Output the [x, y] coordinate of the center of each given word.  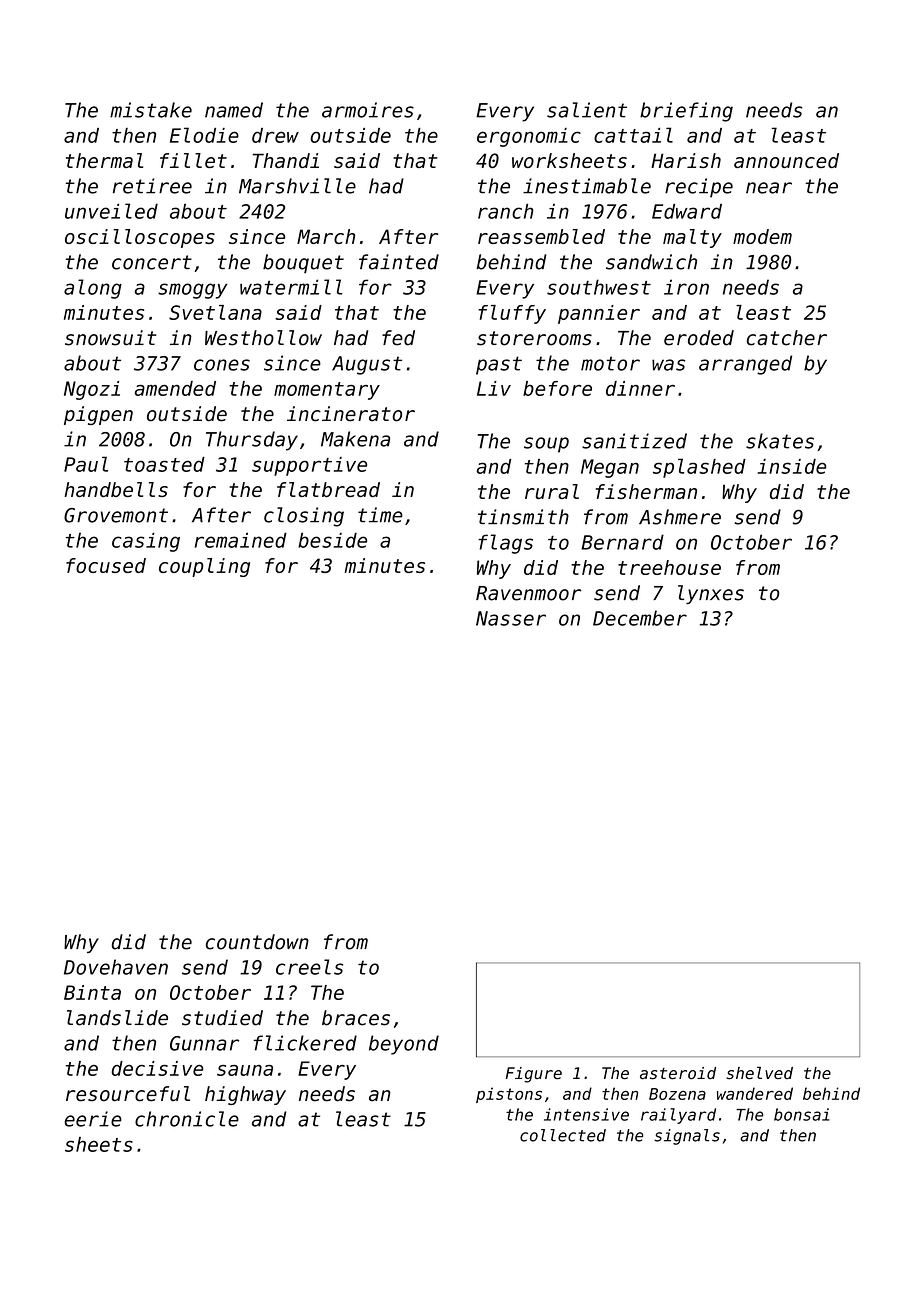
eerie [93, 1119]
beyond [404, 1045]
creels [309, 967]
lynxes [711, 594]
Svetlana [215, 312]
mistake [151, 110]
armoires [368, 110]
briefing [686, 112]
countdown [257, 942]
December [640, 618]
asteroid [678, 1073]
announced [786, 160]
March [326, 236]
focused [106, 565]
